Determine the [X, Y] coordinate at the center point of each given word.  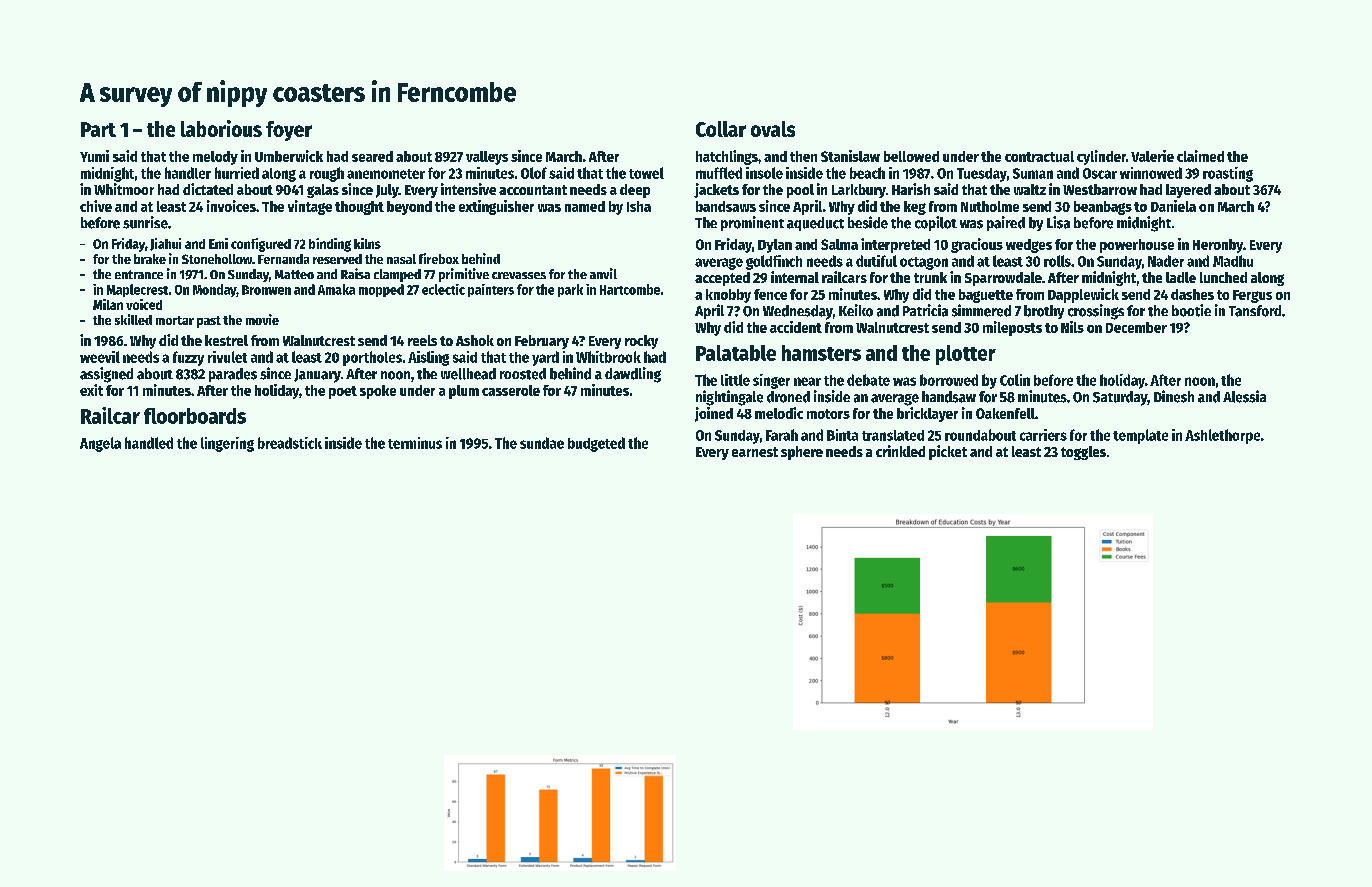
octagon [924, 263]
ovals [773, 129]
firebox [439, 258]
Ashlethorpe [1222, 436]
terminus [415, 443]
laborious [221, 128]
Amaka [336, 289]
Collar [721, 129]
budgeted [596, 444]
